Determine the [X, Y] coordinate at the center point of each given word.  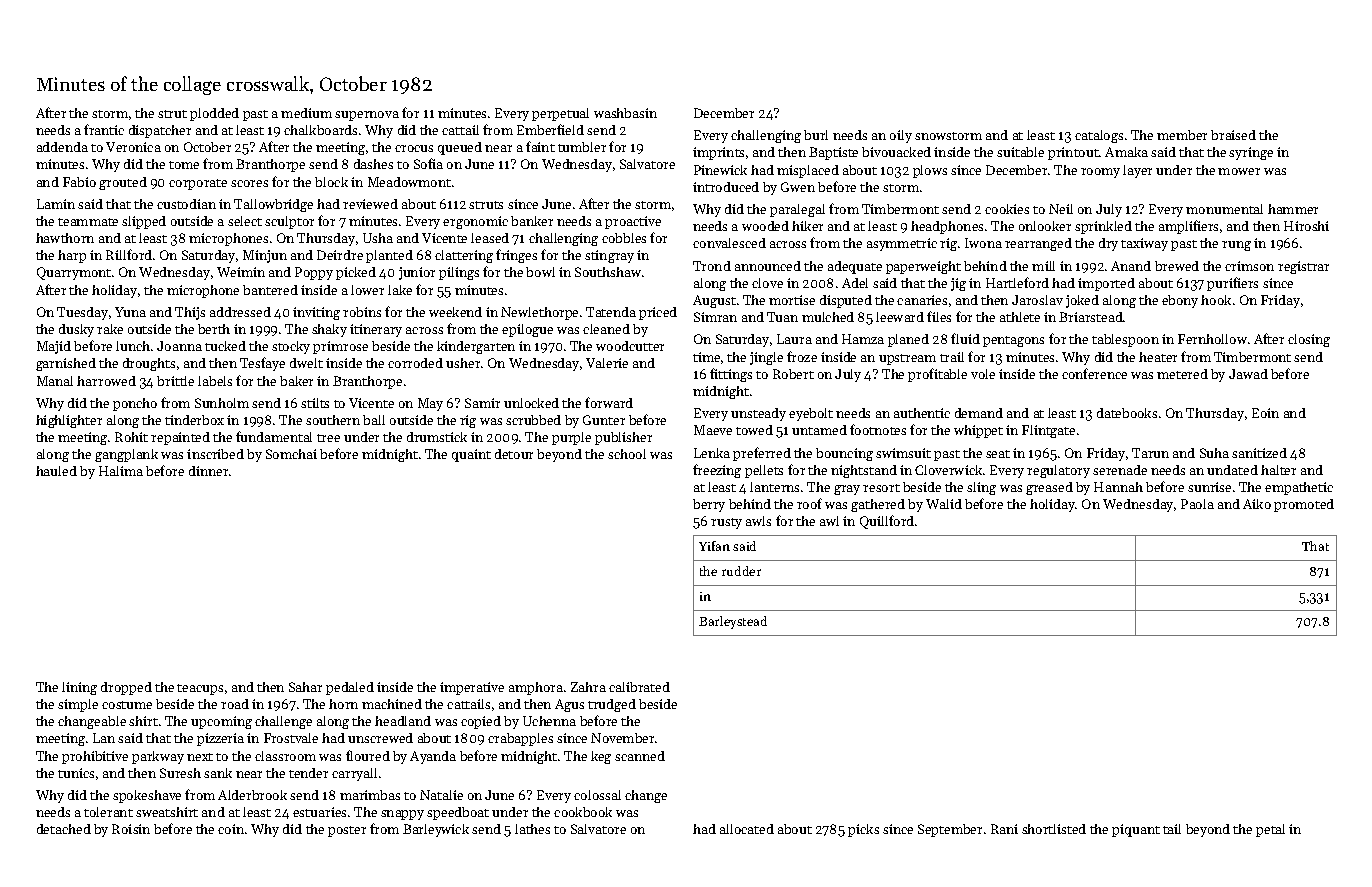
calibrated [639, 687]
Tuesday [82, 313]
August [714, 301]
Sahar [305, 687]
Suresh [180, 773]
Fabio [79, 182]
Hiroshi [1306, 226]
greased [1049, 488]
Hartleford [1017, 282]
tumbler [582, 147]
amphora [536, 688]
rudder [741, 571]
